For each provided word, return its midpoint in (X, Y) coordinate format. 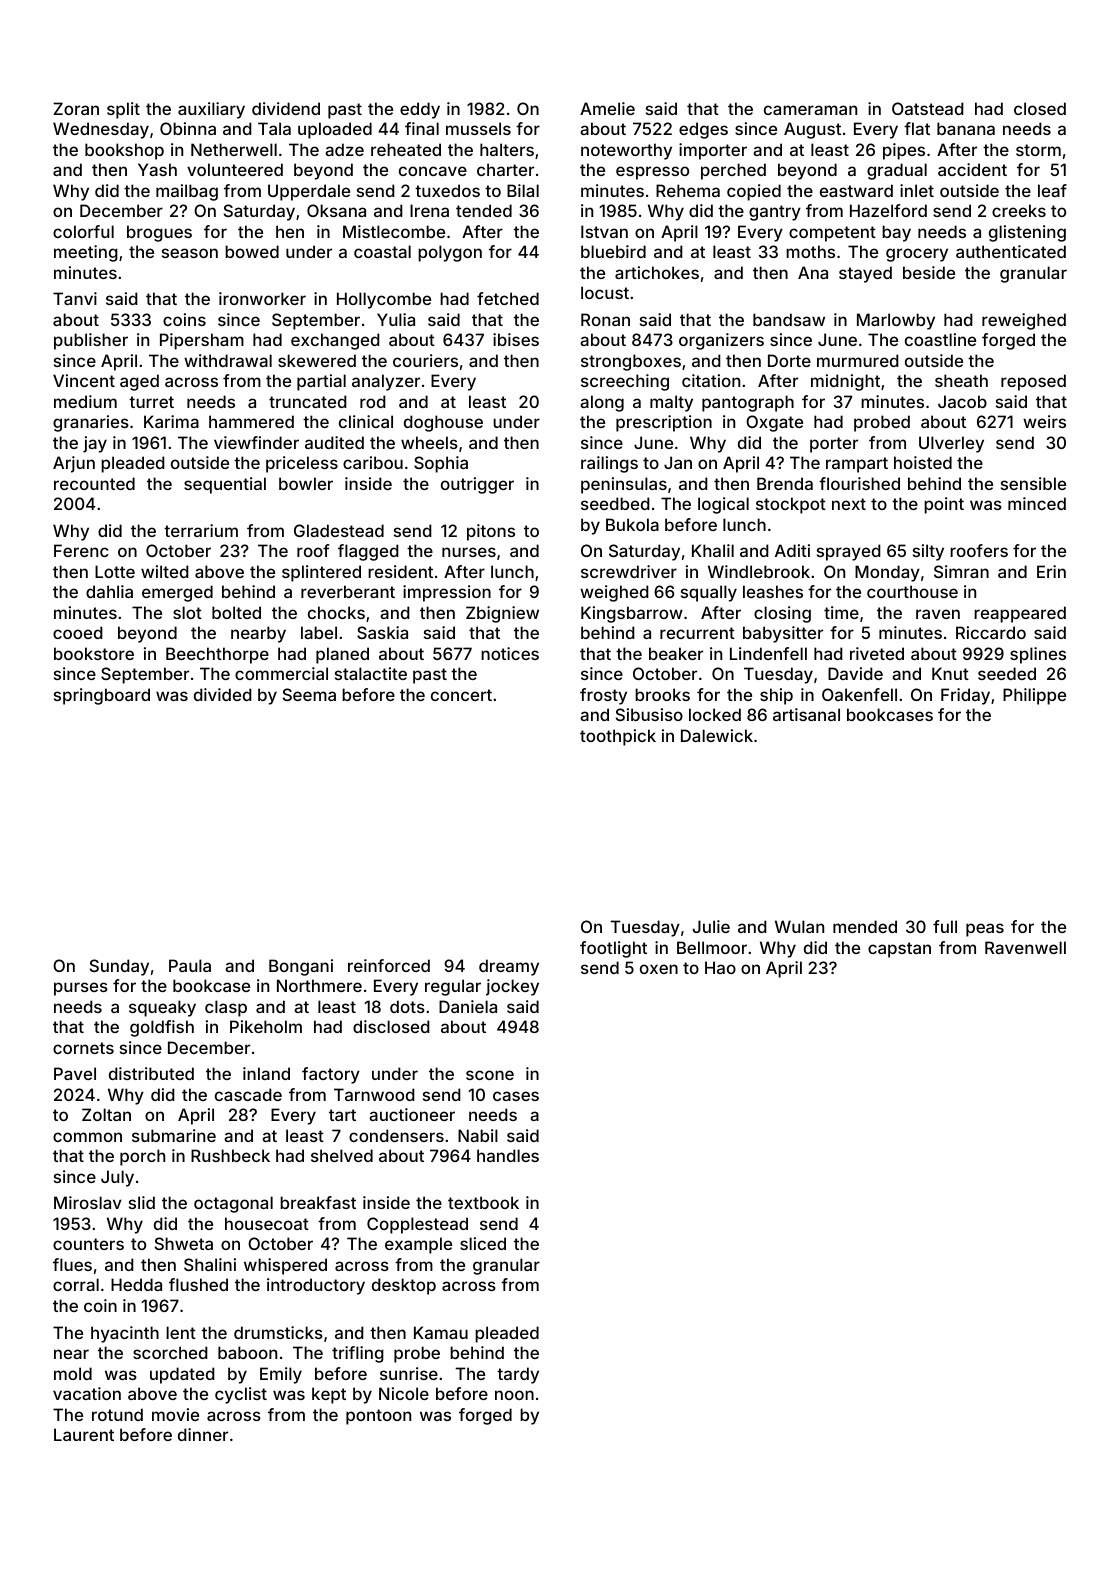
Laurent (84, 1434)
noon (514, 1395)
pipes (904, 151)
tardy (518, 1375)
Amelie (607, 108)
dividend (286, 108)
